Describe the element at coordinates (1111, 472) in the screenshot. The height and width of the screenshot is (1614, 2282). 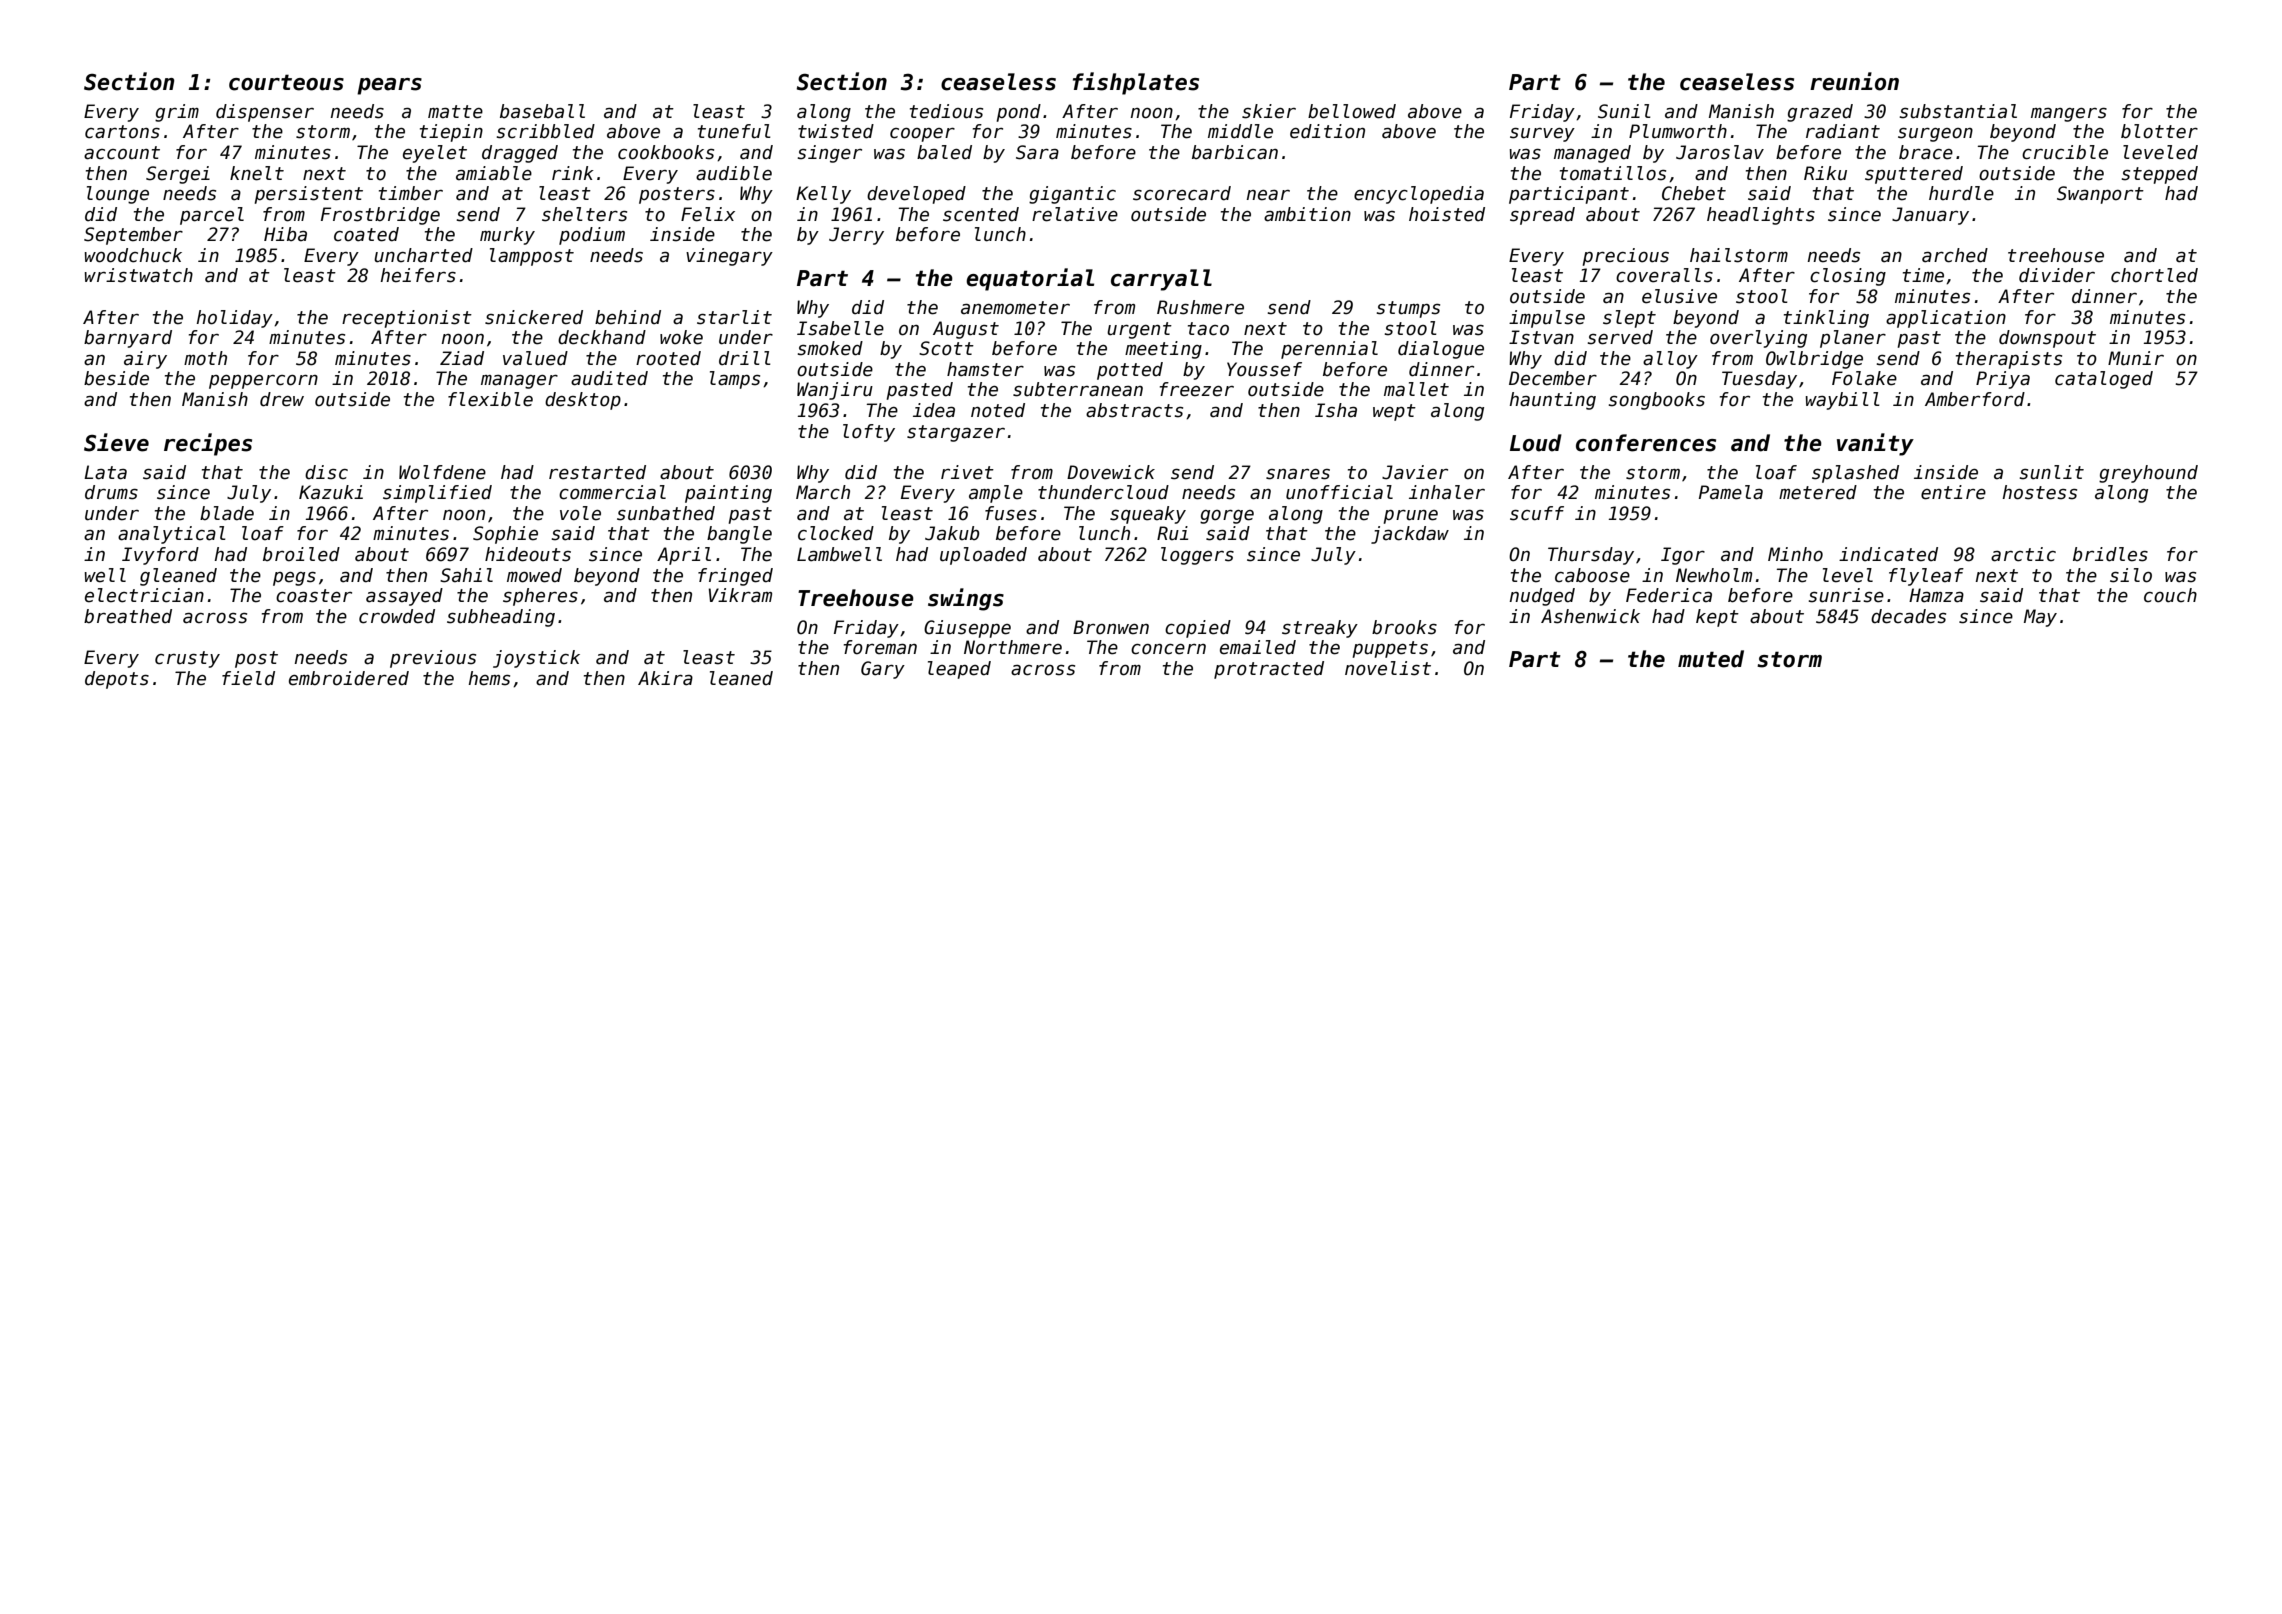
I see `Dovewick` at that location.
